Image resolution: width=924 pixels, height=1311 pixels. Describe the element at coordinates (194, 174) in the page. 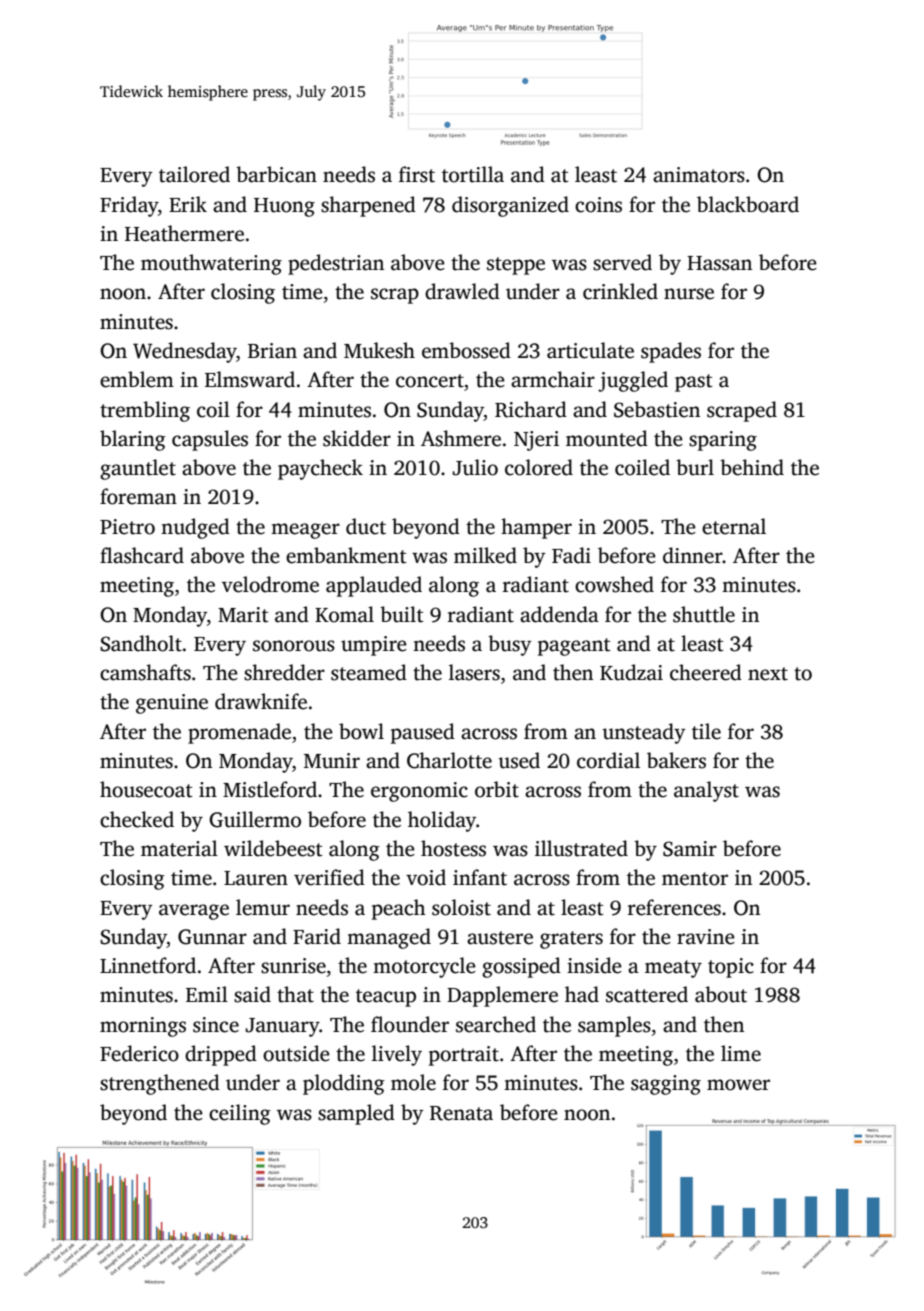

I see `tailored` at that location.
